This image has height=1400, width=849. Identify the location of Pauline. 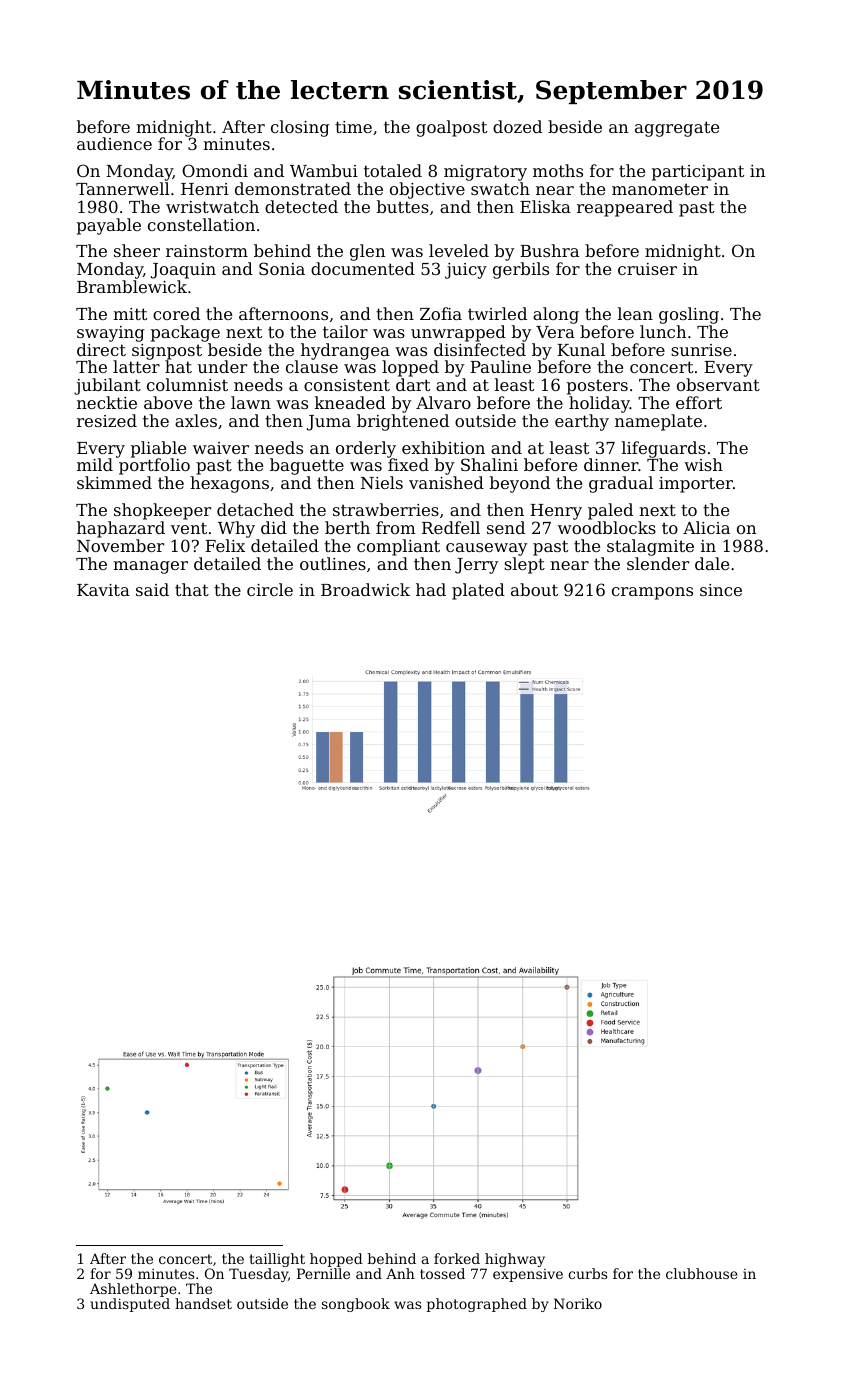
(500, 366).
